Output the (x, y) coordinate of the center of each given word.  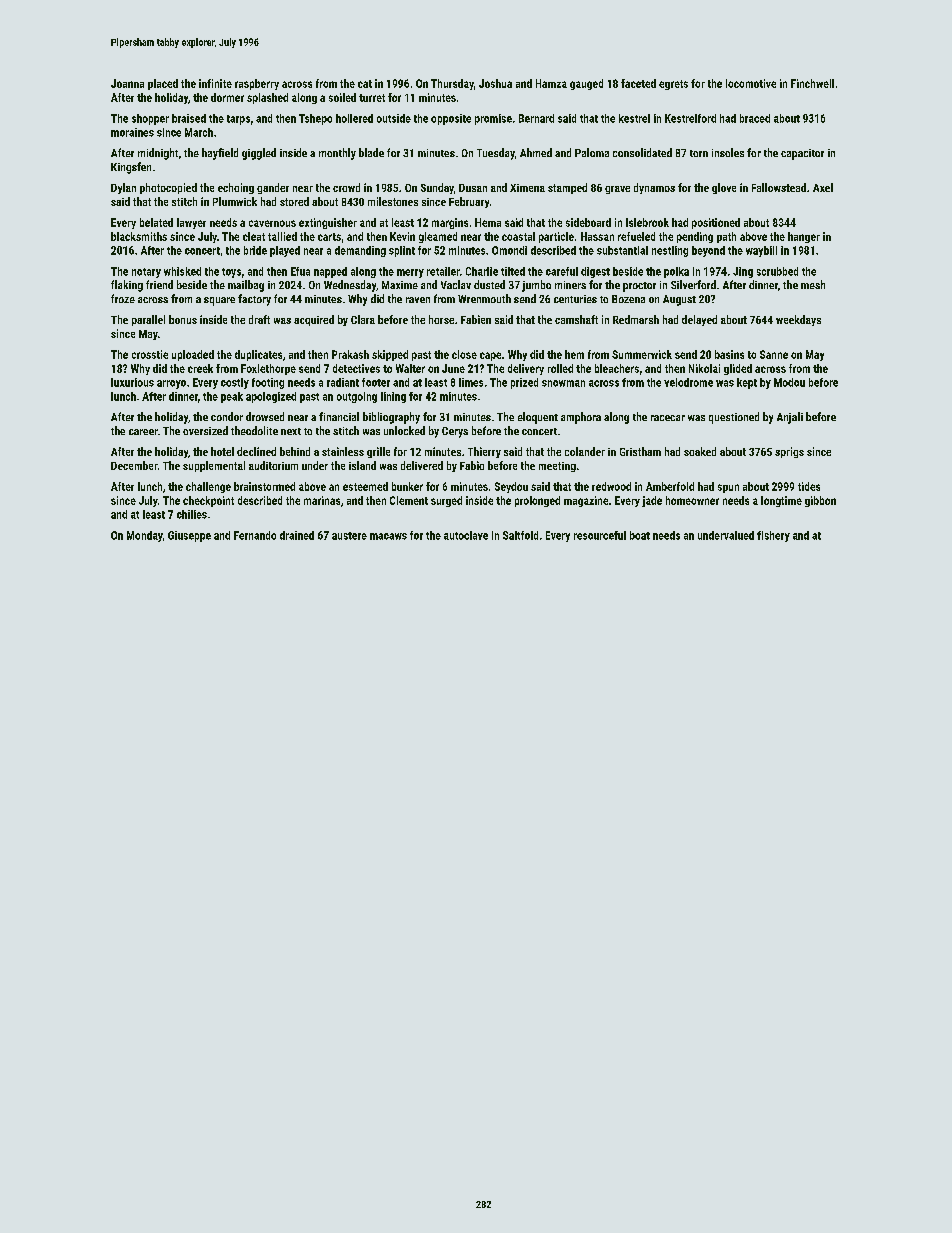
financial (339, 416)
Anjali (790, 418)
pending (695, 237)
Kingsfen (131, 168)
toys (231, 273)
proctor (639, 287)
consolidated (642, 152)
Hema (488, 222)
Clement (409, 500)
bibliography (391, 418)
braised (189, 118)
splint (402, 251)
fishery (773, 536)
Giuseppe (189, 536)
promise (493, 119)
